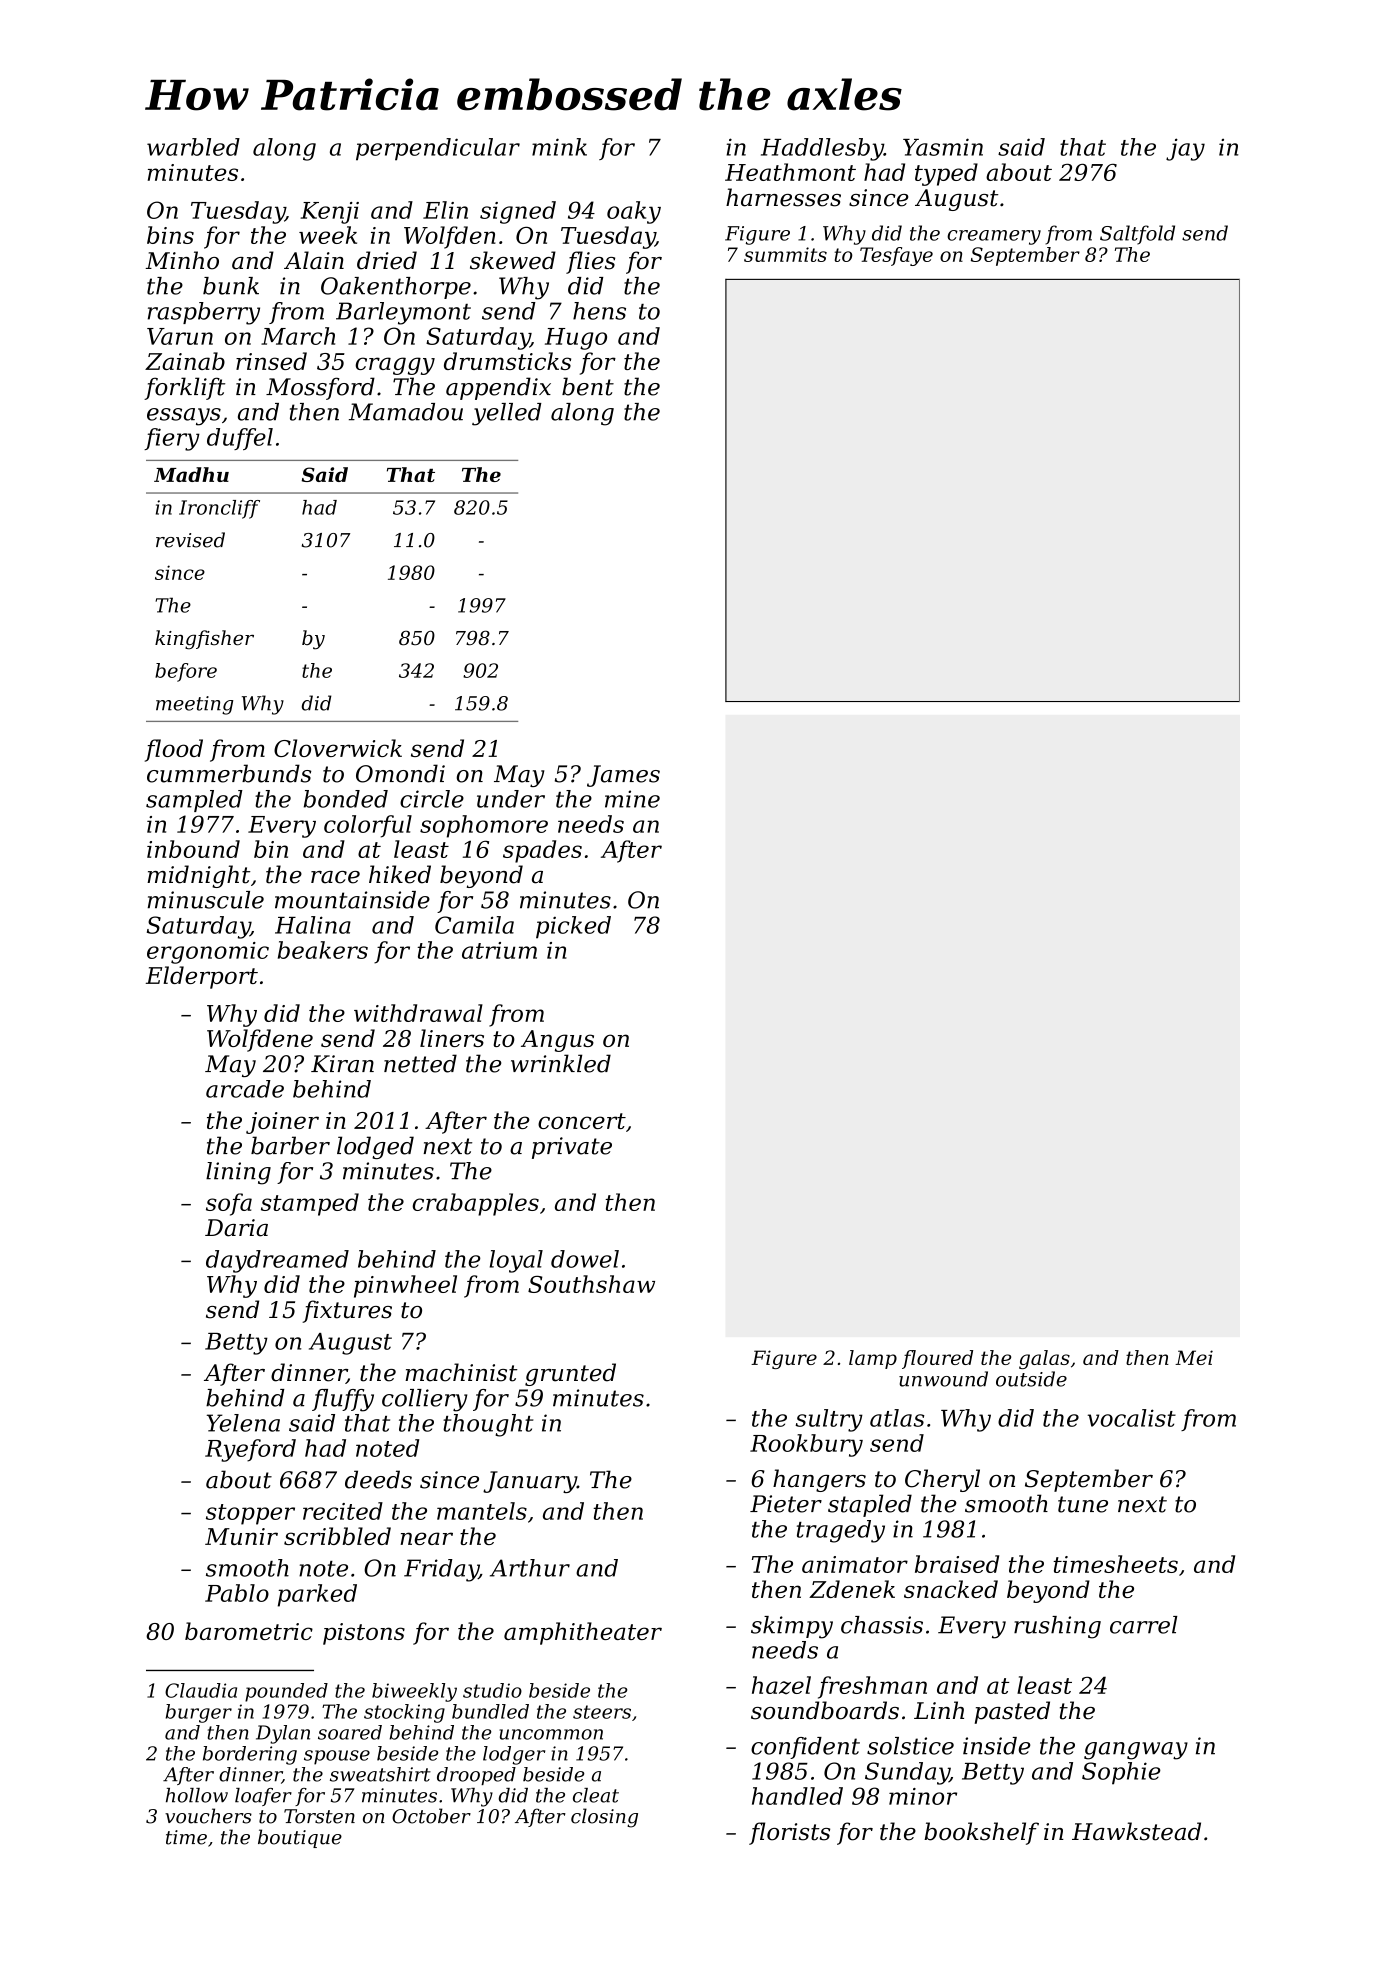  I want to click on James, so click(623, 776).
